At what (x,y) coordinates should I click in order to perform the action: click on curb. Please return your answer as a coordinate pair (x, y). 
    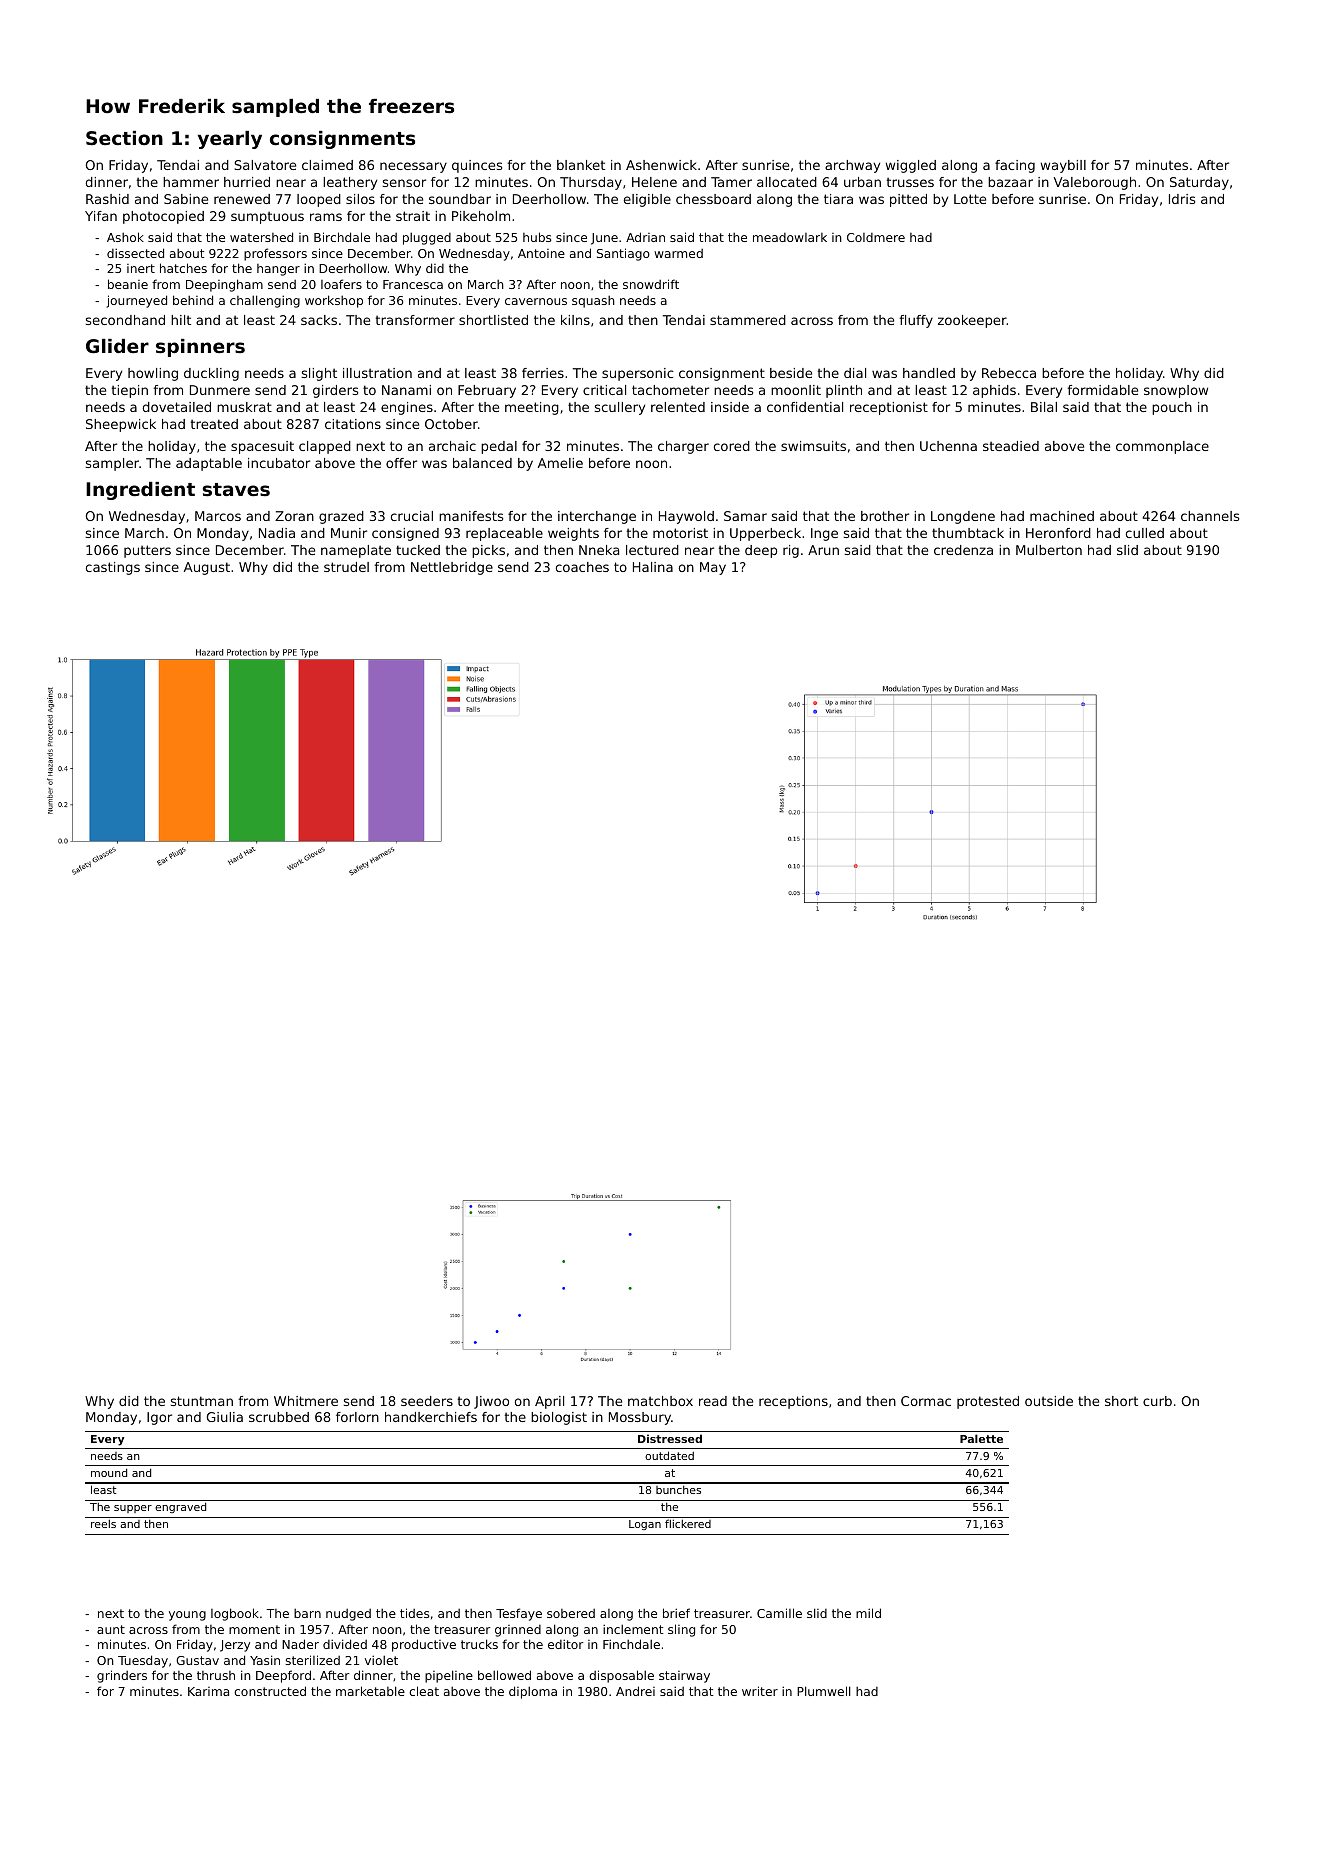
    Looking at the image, I should click on (1157, 1401).
